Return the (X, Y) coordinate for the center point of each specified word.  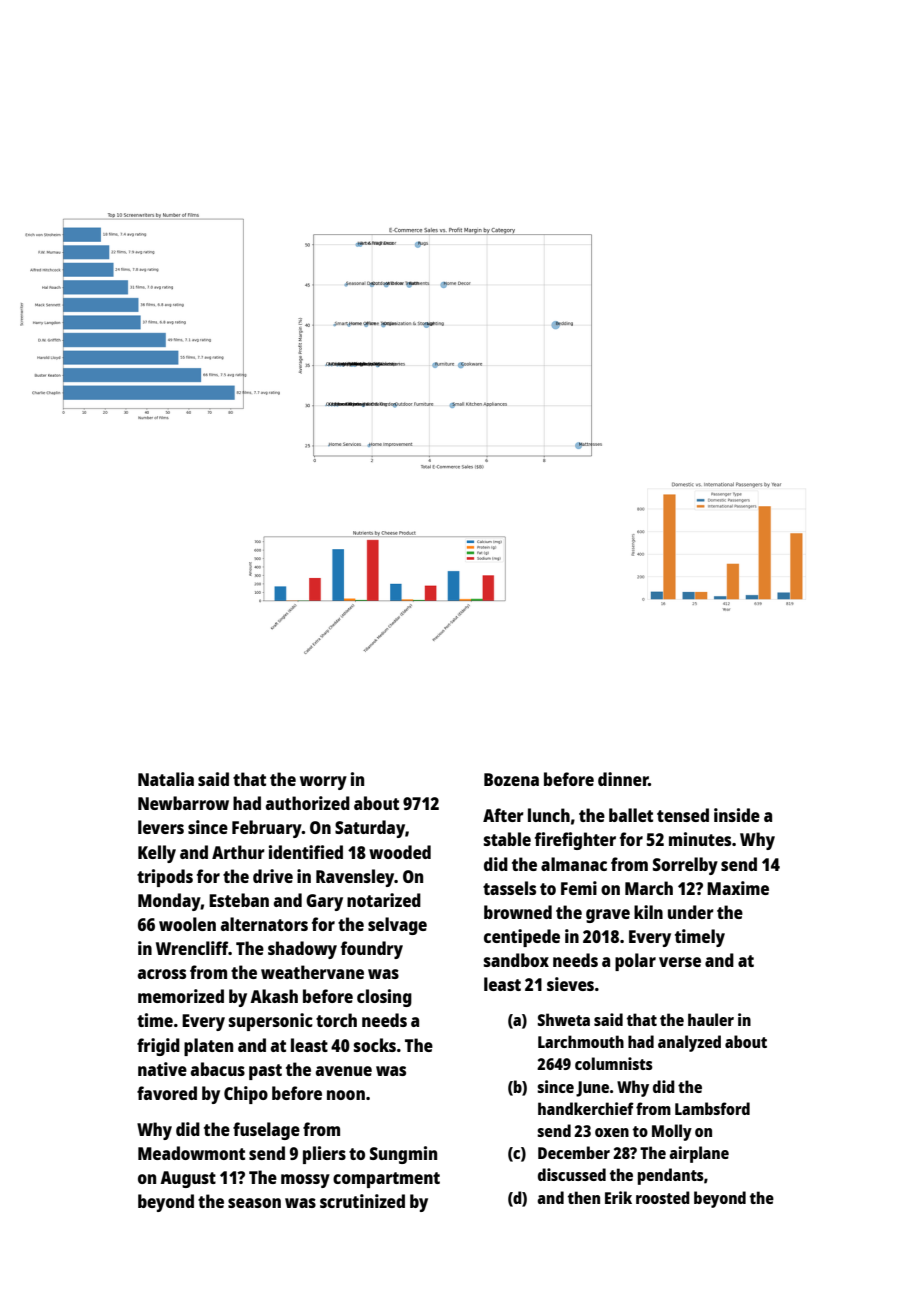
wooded (400, 852)
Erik (618, 1197)
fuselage (266, 1131)
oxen (612, 1132)
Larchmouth (581, 1041)
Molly (672, 1132)
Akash (274, 996)
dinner (623, 779)
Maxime (738, 888)
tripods (165, 878)
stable (507, 839)
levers (161, 827)
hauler (711, 1019)
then (584, 1197)
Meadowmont (191, 1153)
